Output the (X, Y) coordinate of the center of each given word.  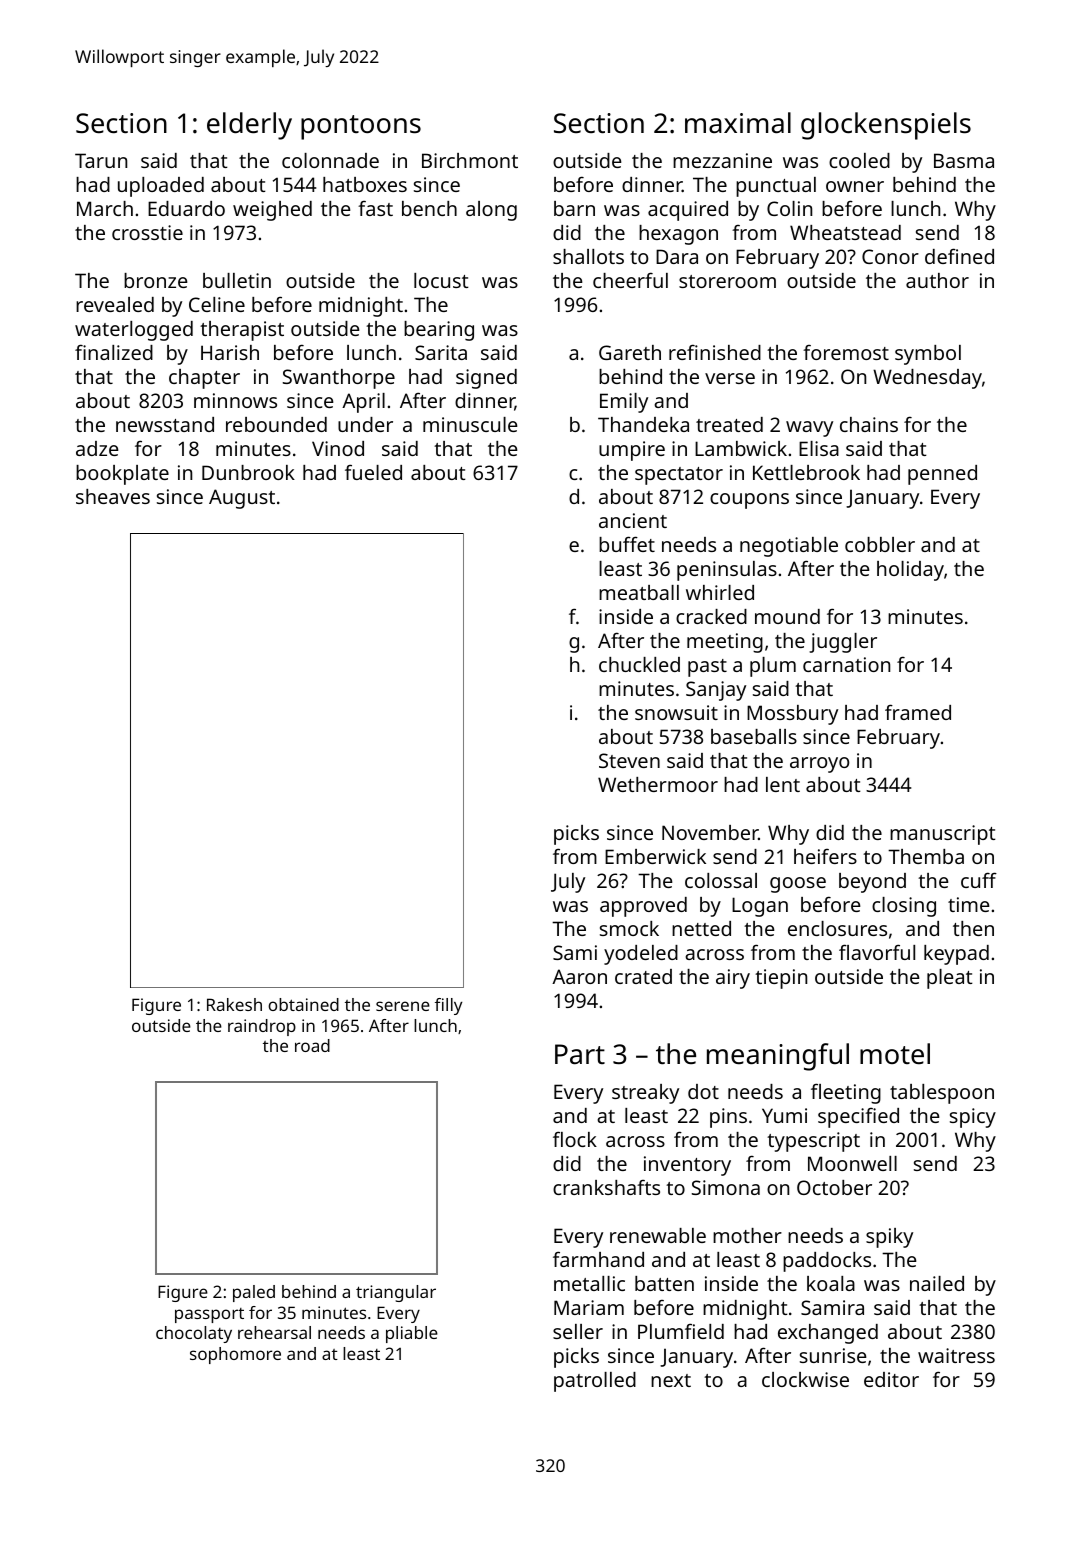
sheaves (113, 496)
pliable (412, 1334)
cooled (859, 160)
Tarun (101, 160)
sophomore (235, 1355)
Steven (629, 760)
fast (375, 208)
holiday (910, 571)
